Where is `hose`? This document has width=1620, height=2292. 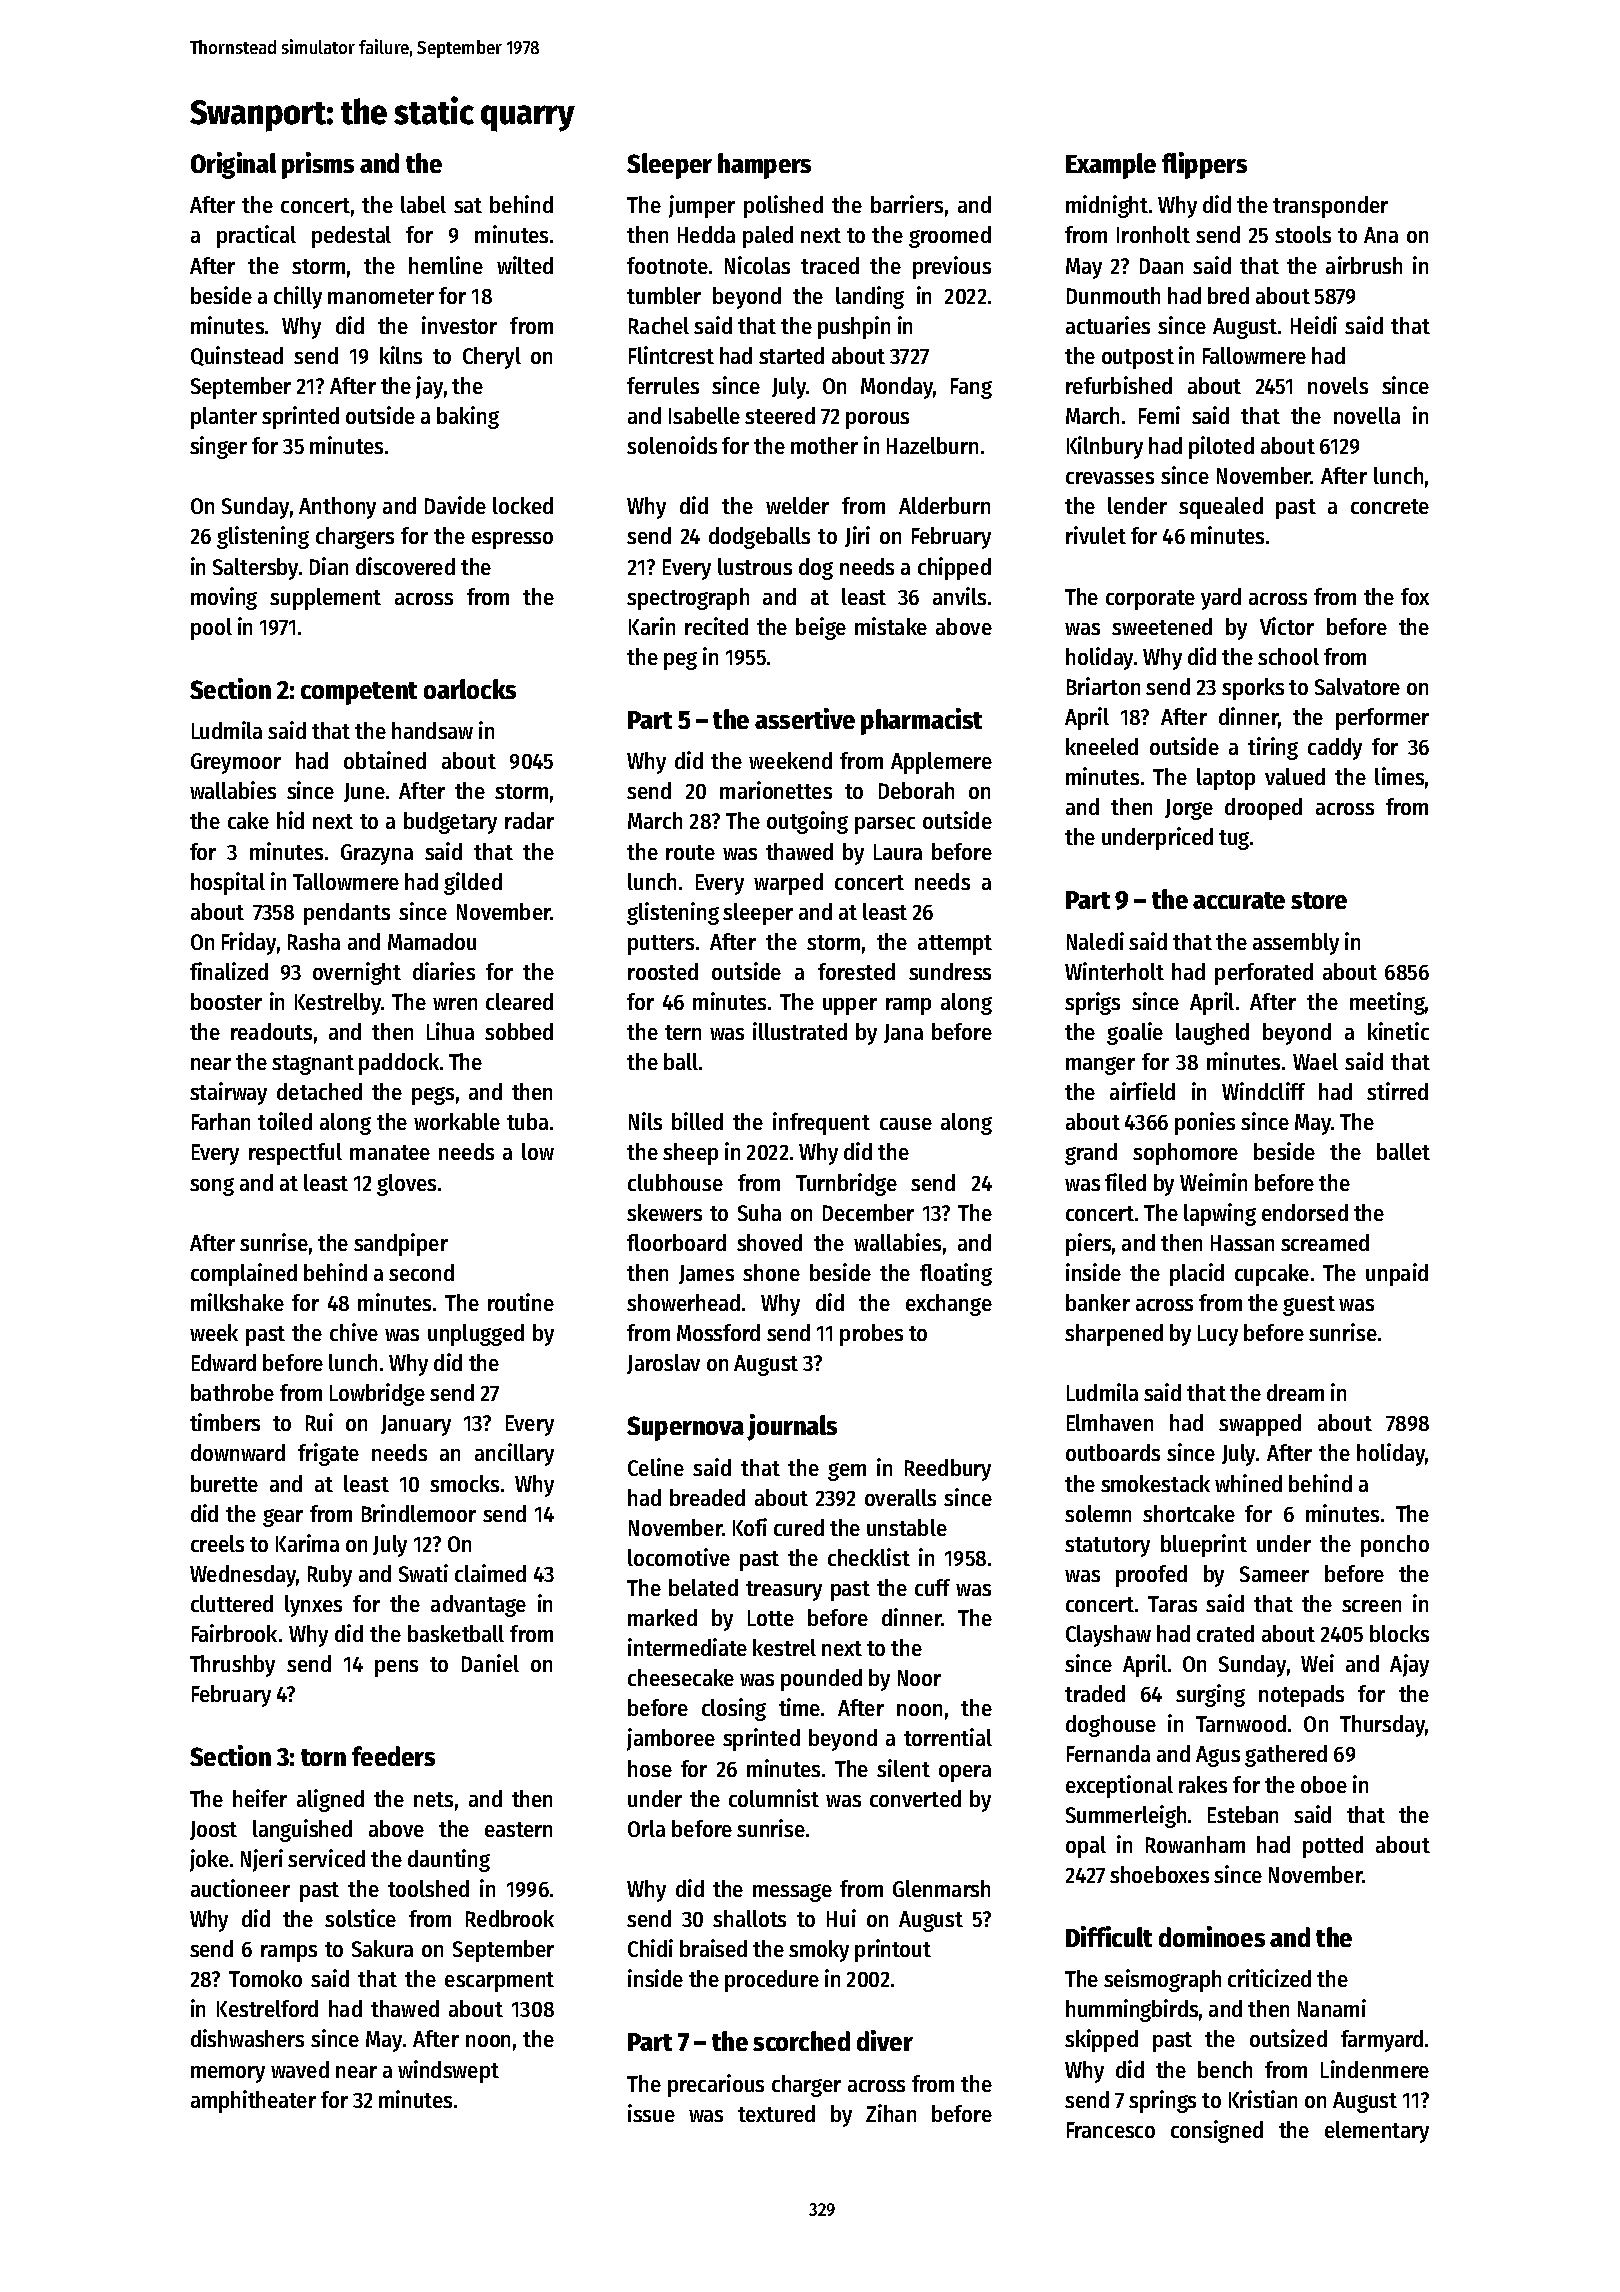 hose is located at coordinates (650, 1768).
